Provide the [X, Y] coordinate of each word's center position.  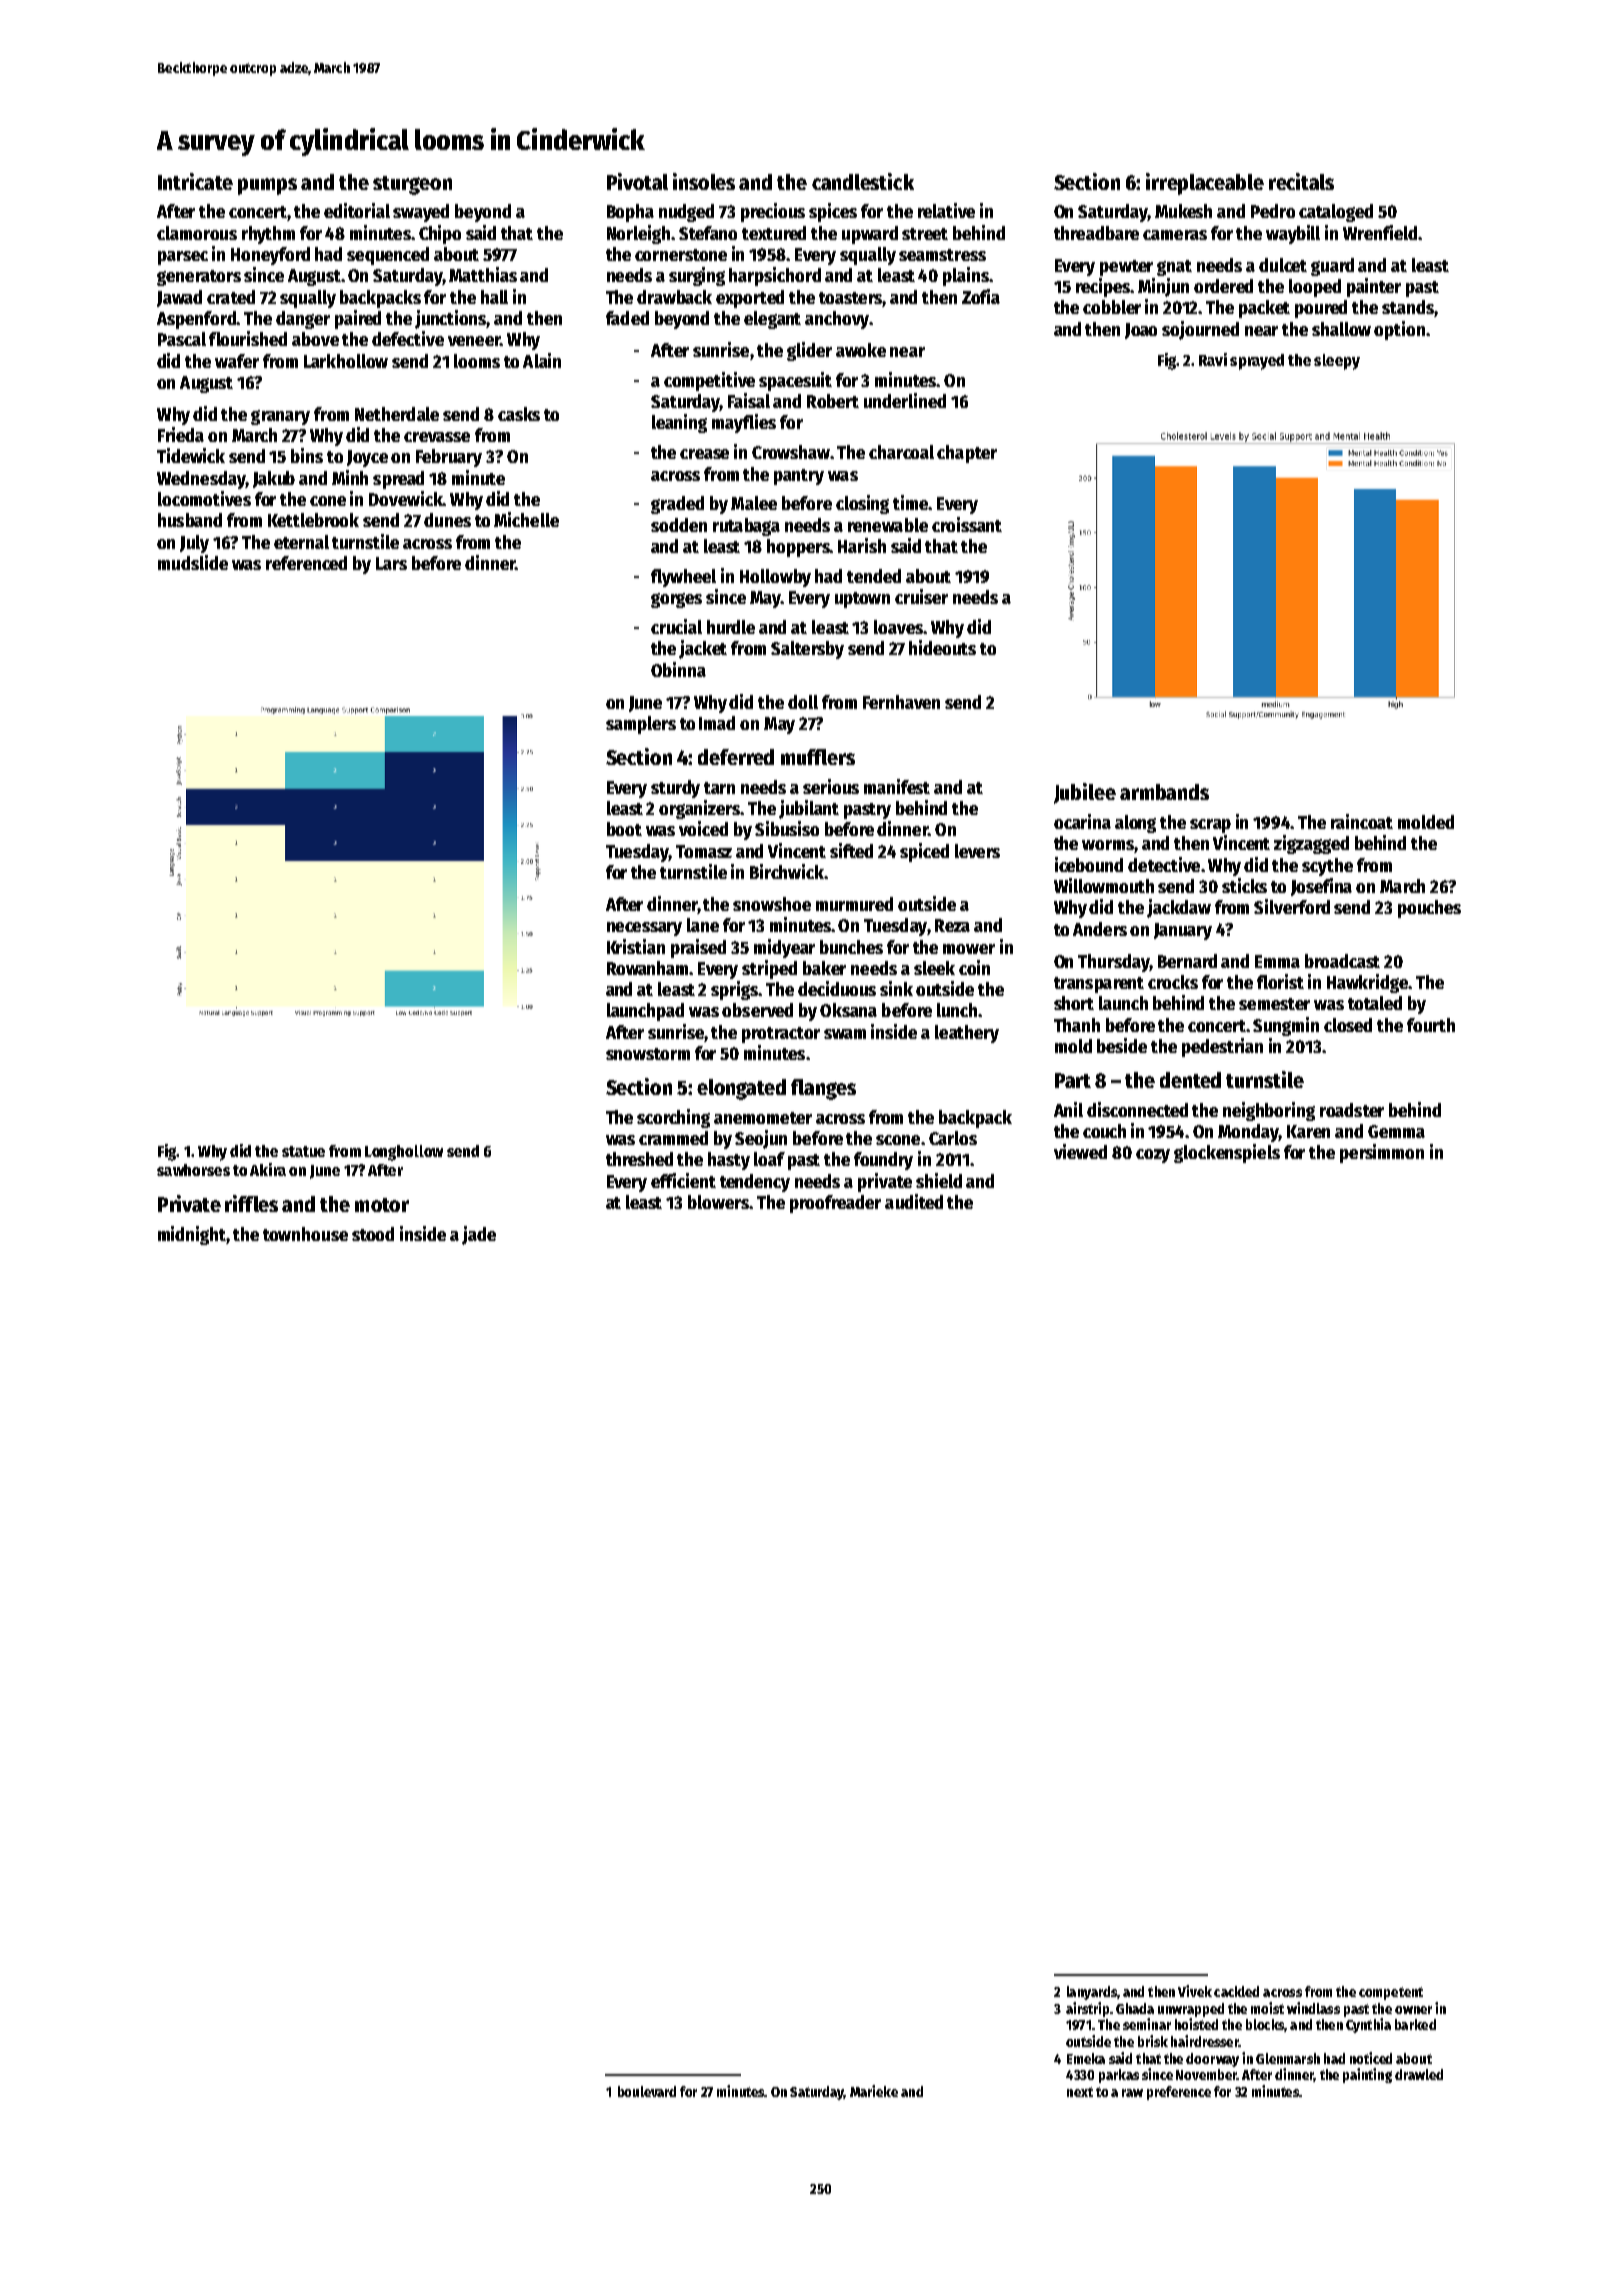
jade [479, 1235]
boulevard [647, 2091]
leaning [679, 423]
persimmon [1382, 1153]
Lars [391, 563]
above [315, 339]
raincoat [1362, 821]
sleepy [1337, 362]
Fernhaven [901, 702]
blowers [718, 1202]
